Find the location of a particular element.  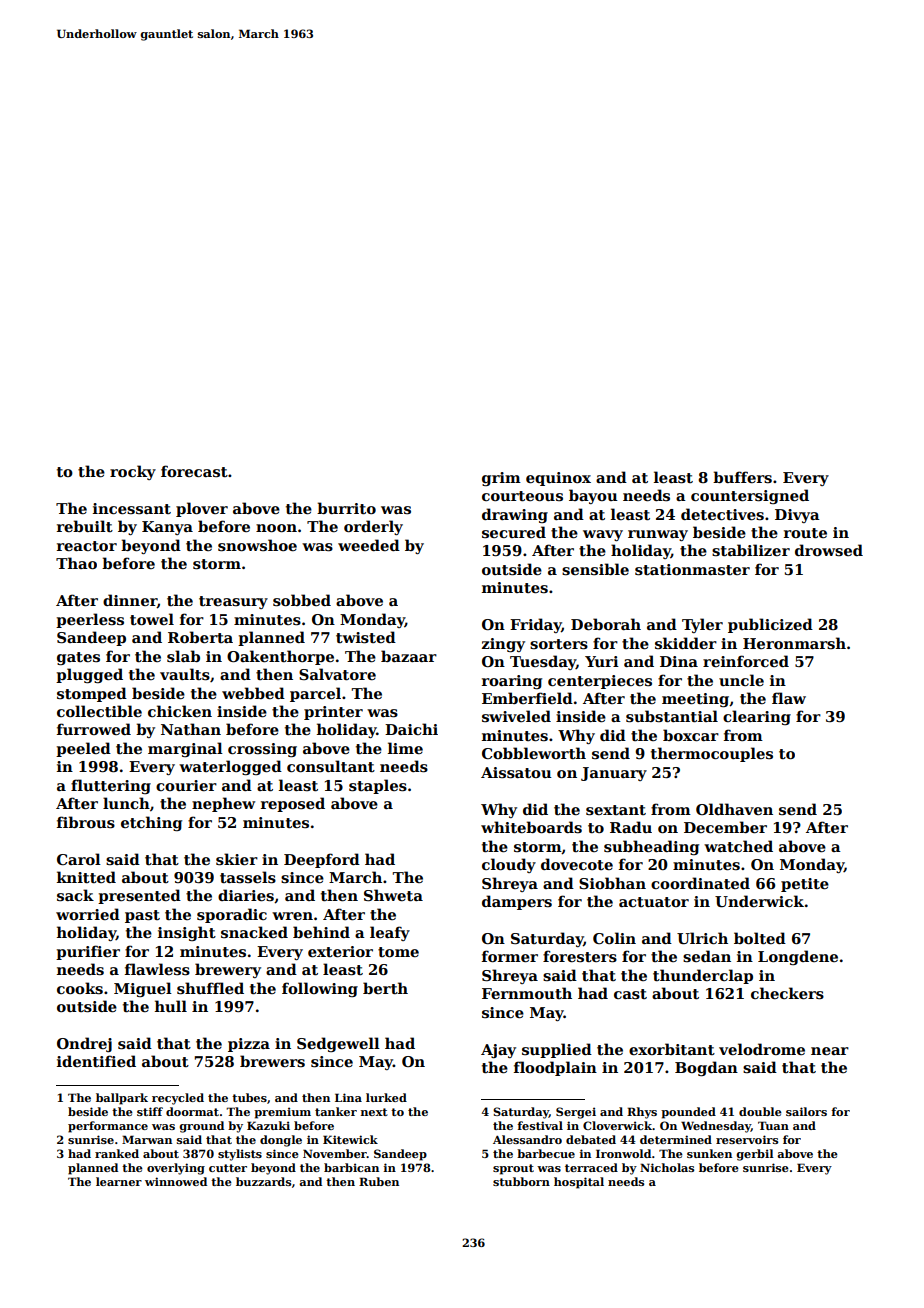

winnowed is located at coordinates (176, 1181).
